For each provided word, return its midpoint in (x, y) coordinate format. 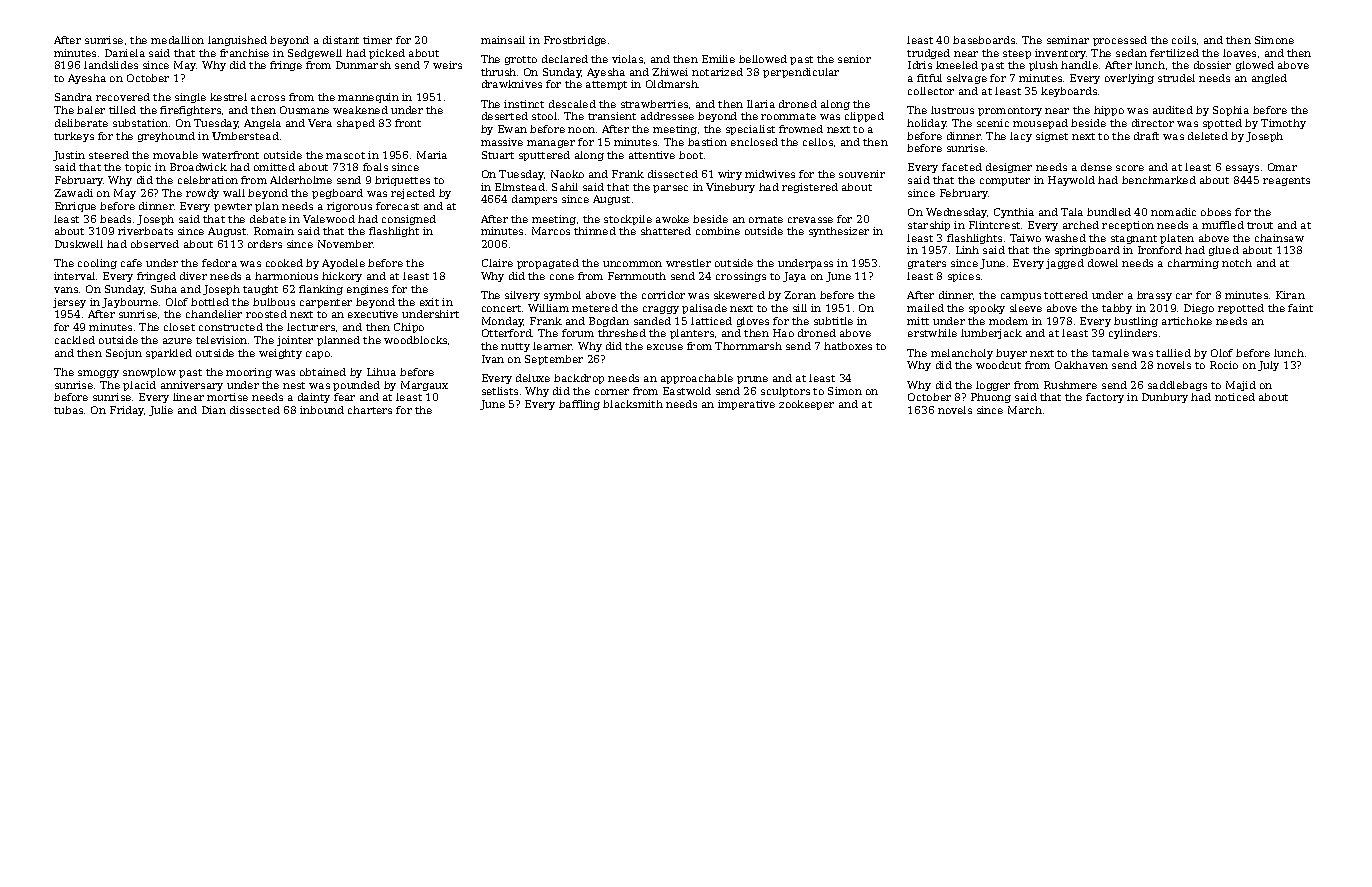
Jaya (794, 277)
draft (1146, 136)
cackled (75, 340)
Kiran (1290, 295)
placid (139, 386)
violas (627, 59)
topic (138, 168)
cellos (818, 142)
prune (752, 380)
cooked (284, 263)
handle (1079, 65)
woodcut (998, 365)
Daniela (125, 53)
